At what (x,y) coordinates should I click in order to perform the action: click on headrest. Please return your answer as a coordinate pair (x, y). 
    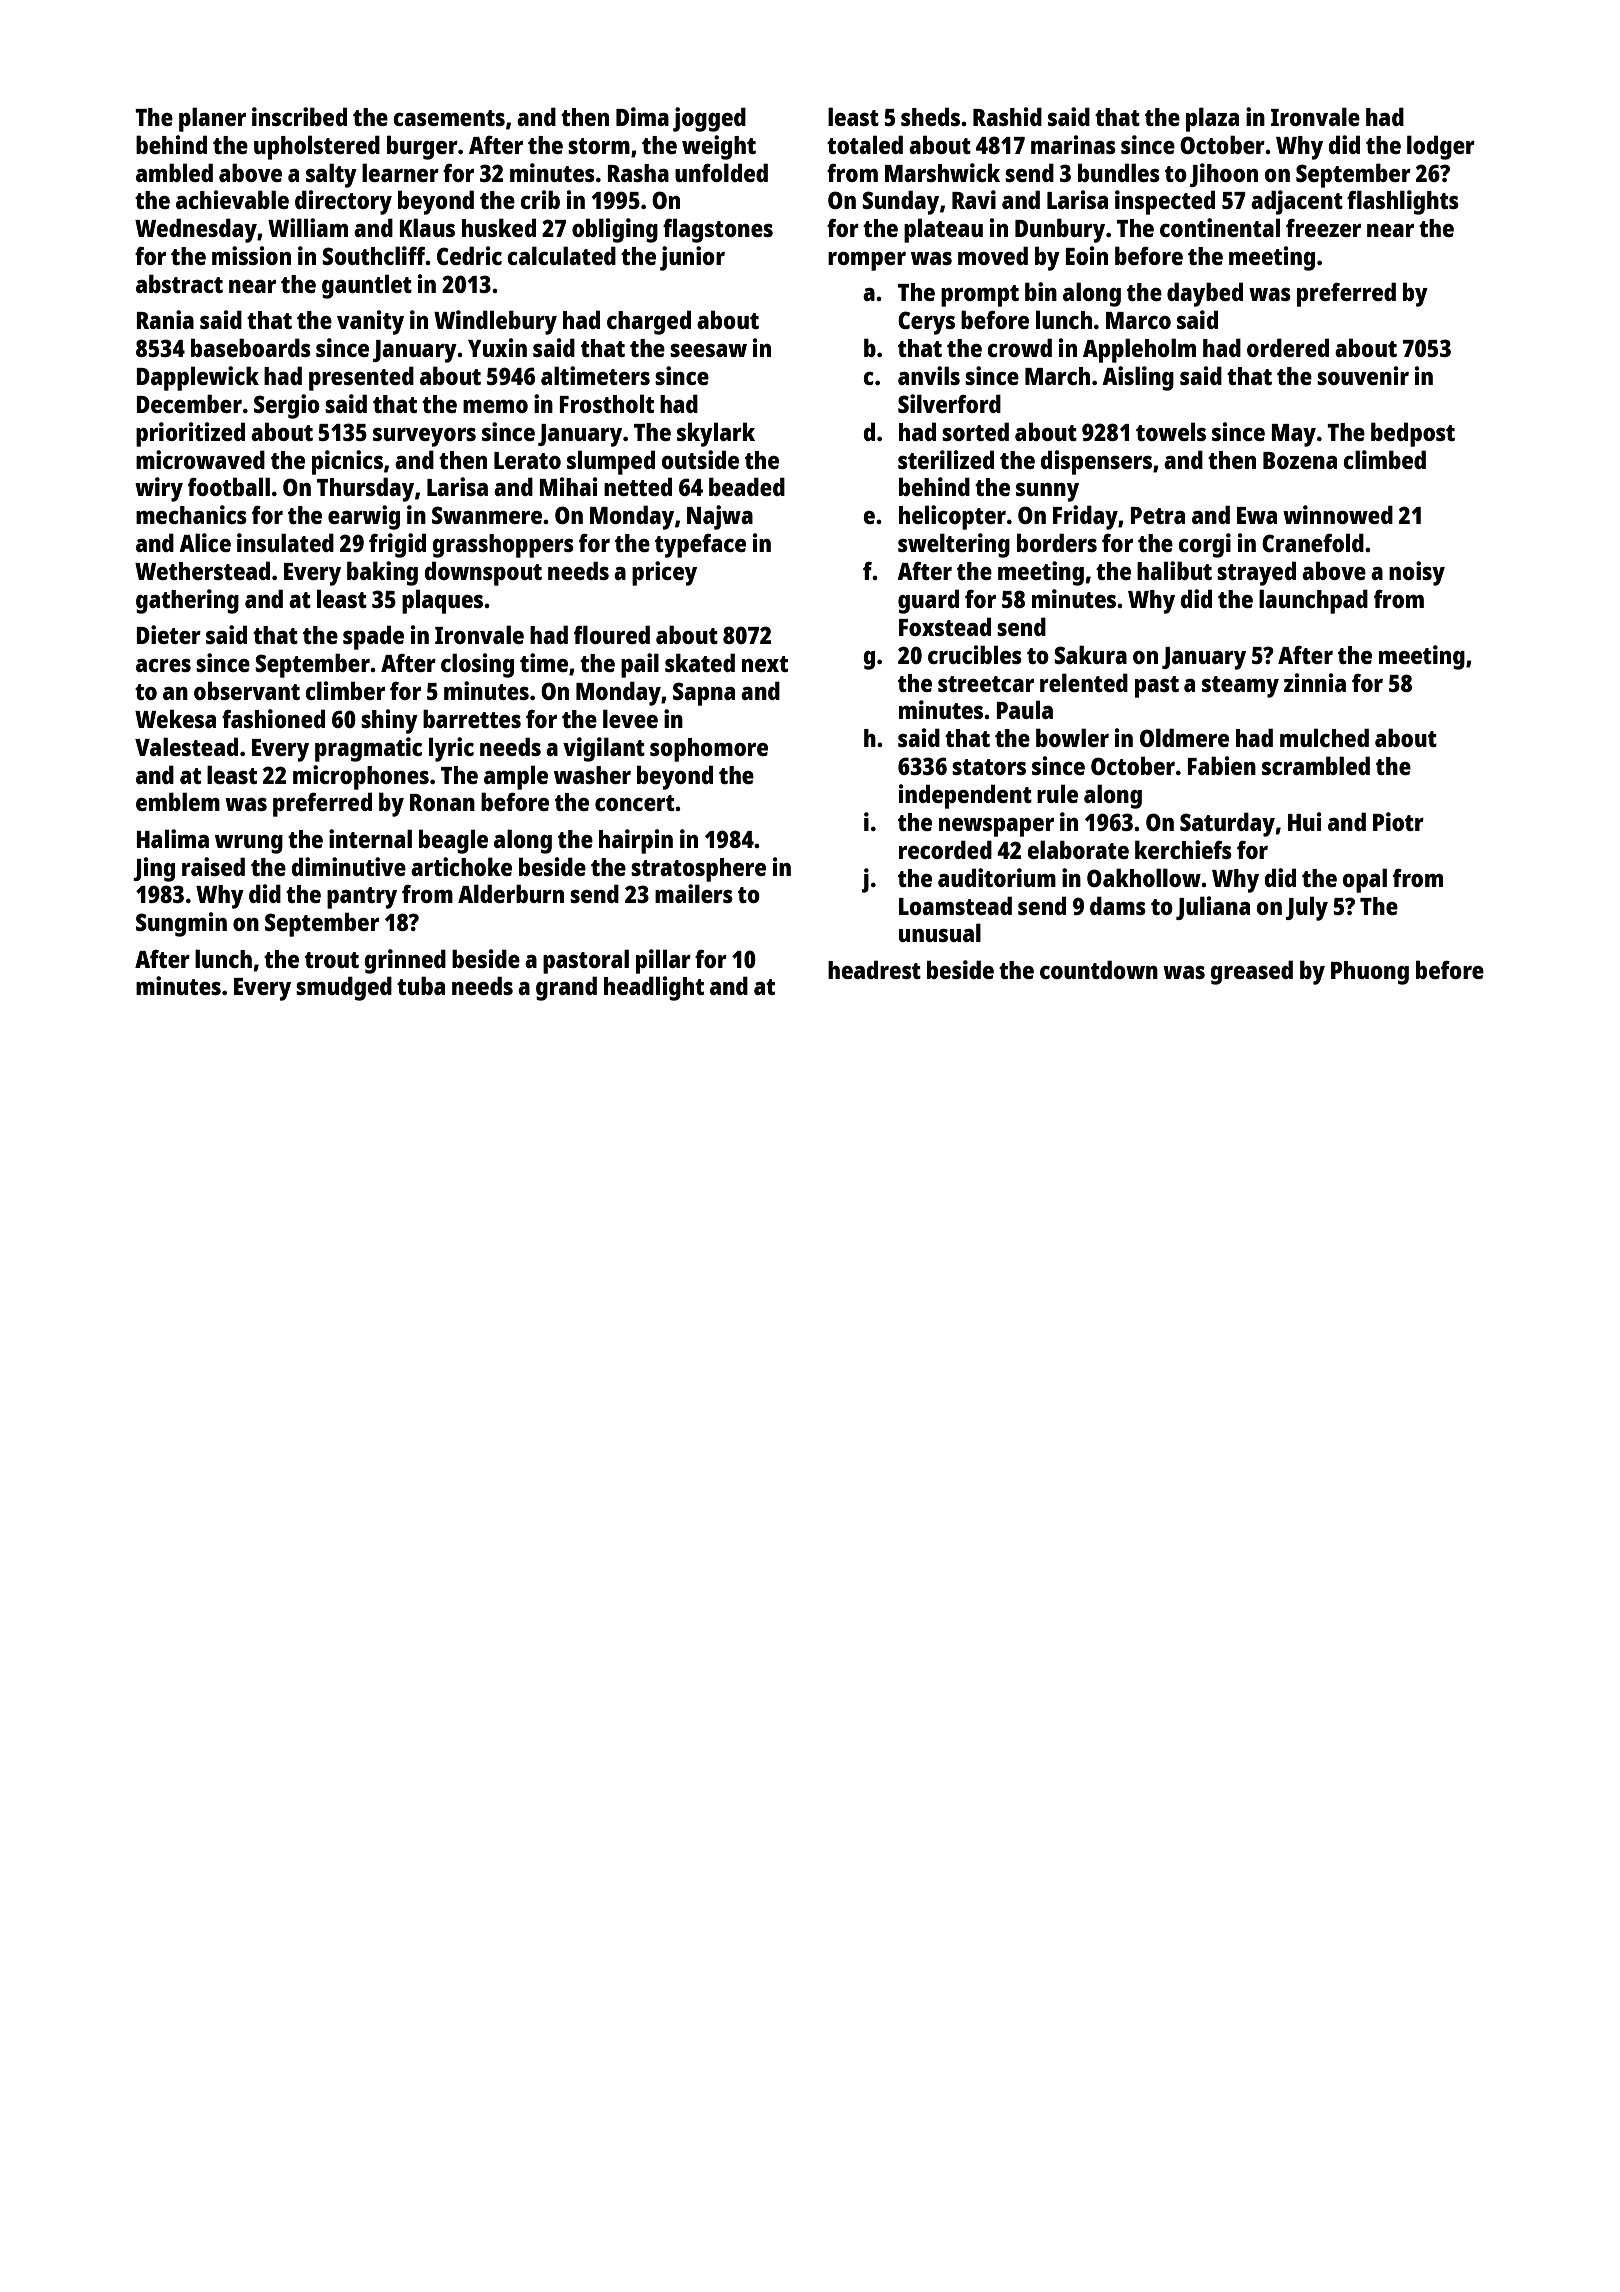
    Looking at the image, I should click on (874, 969).
